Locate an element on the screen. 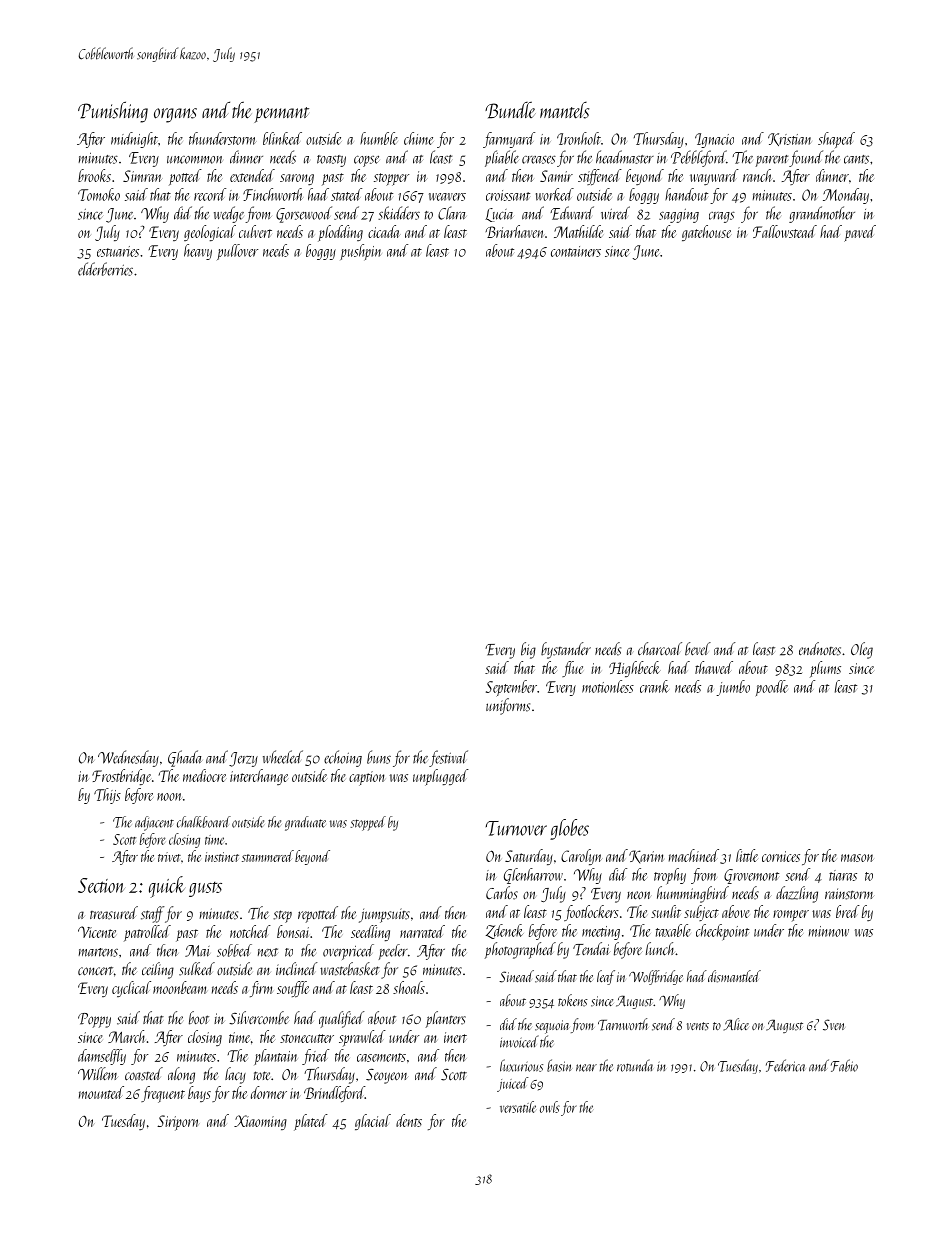 Image resolution: width=952 pixels, height=1233 pixels. Fallowstead is located at coordinates (785, 231).
